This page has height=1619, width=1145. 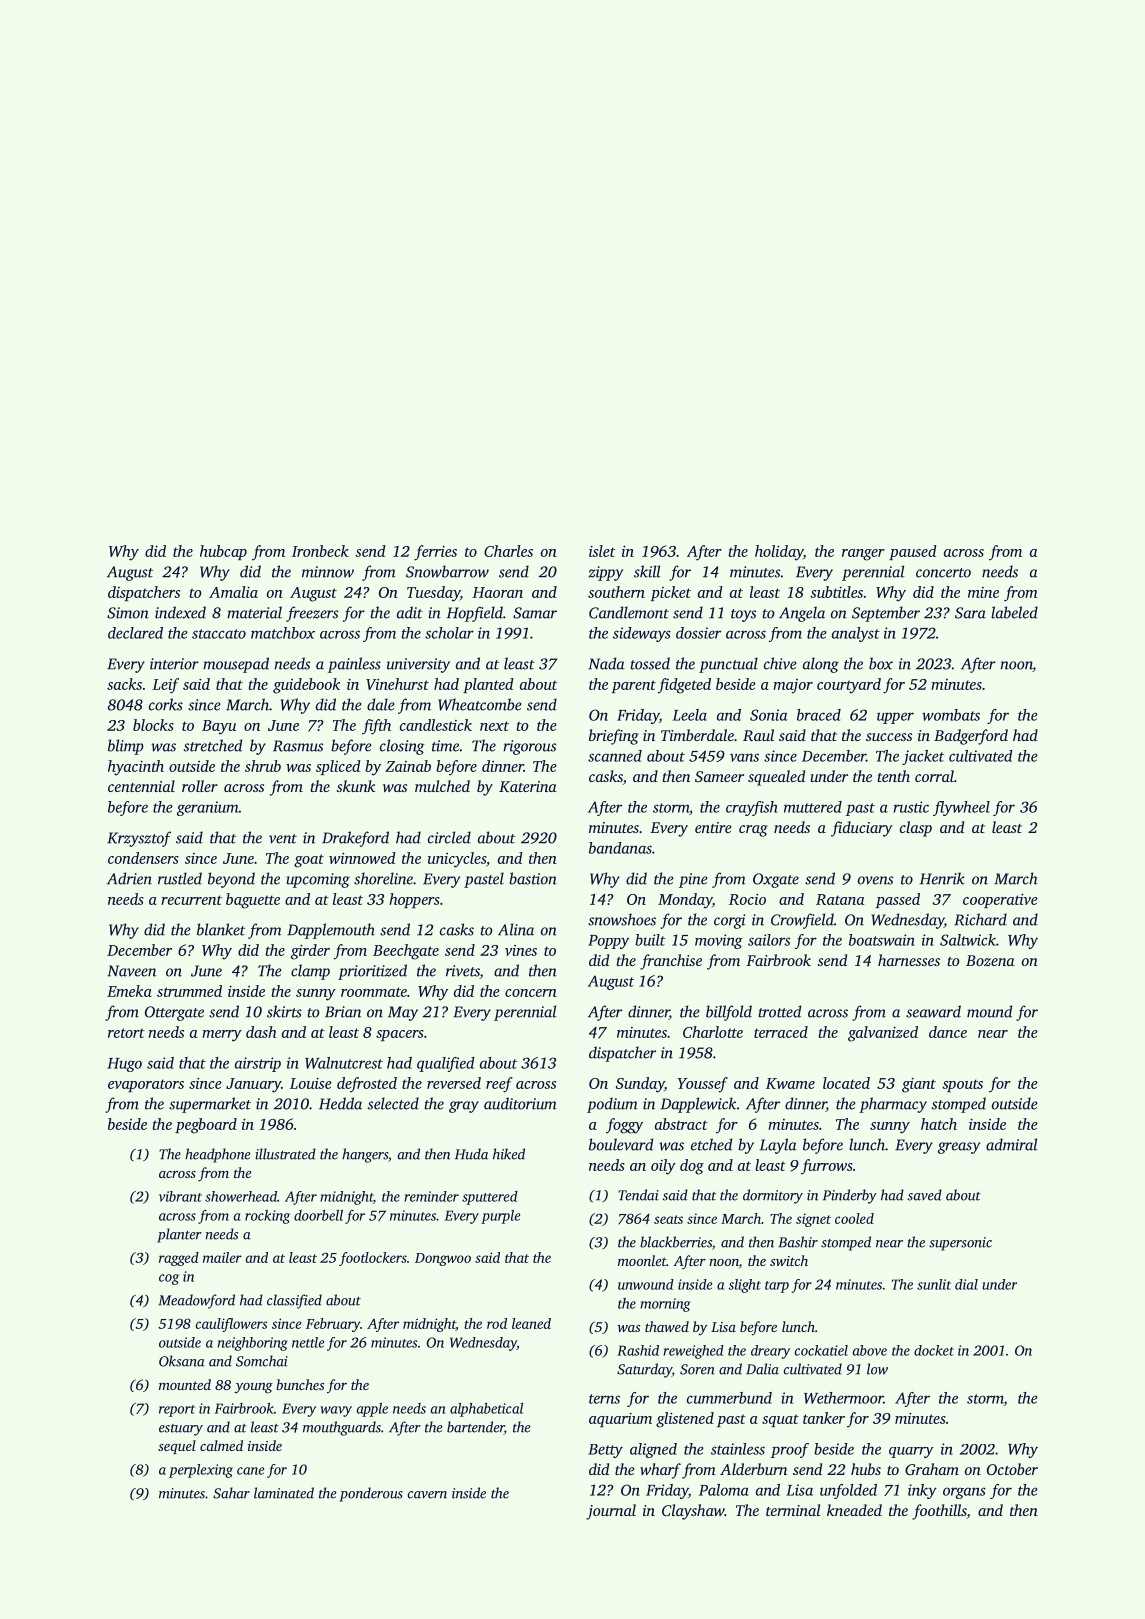 What do you see at coordinates (769, 940) in the page?
I see `sailors` at bounding box center [769, 940].
